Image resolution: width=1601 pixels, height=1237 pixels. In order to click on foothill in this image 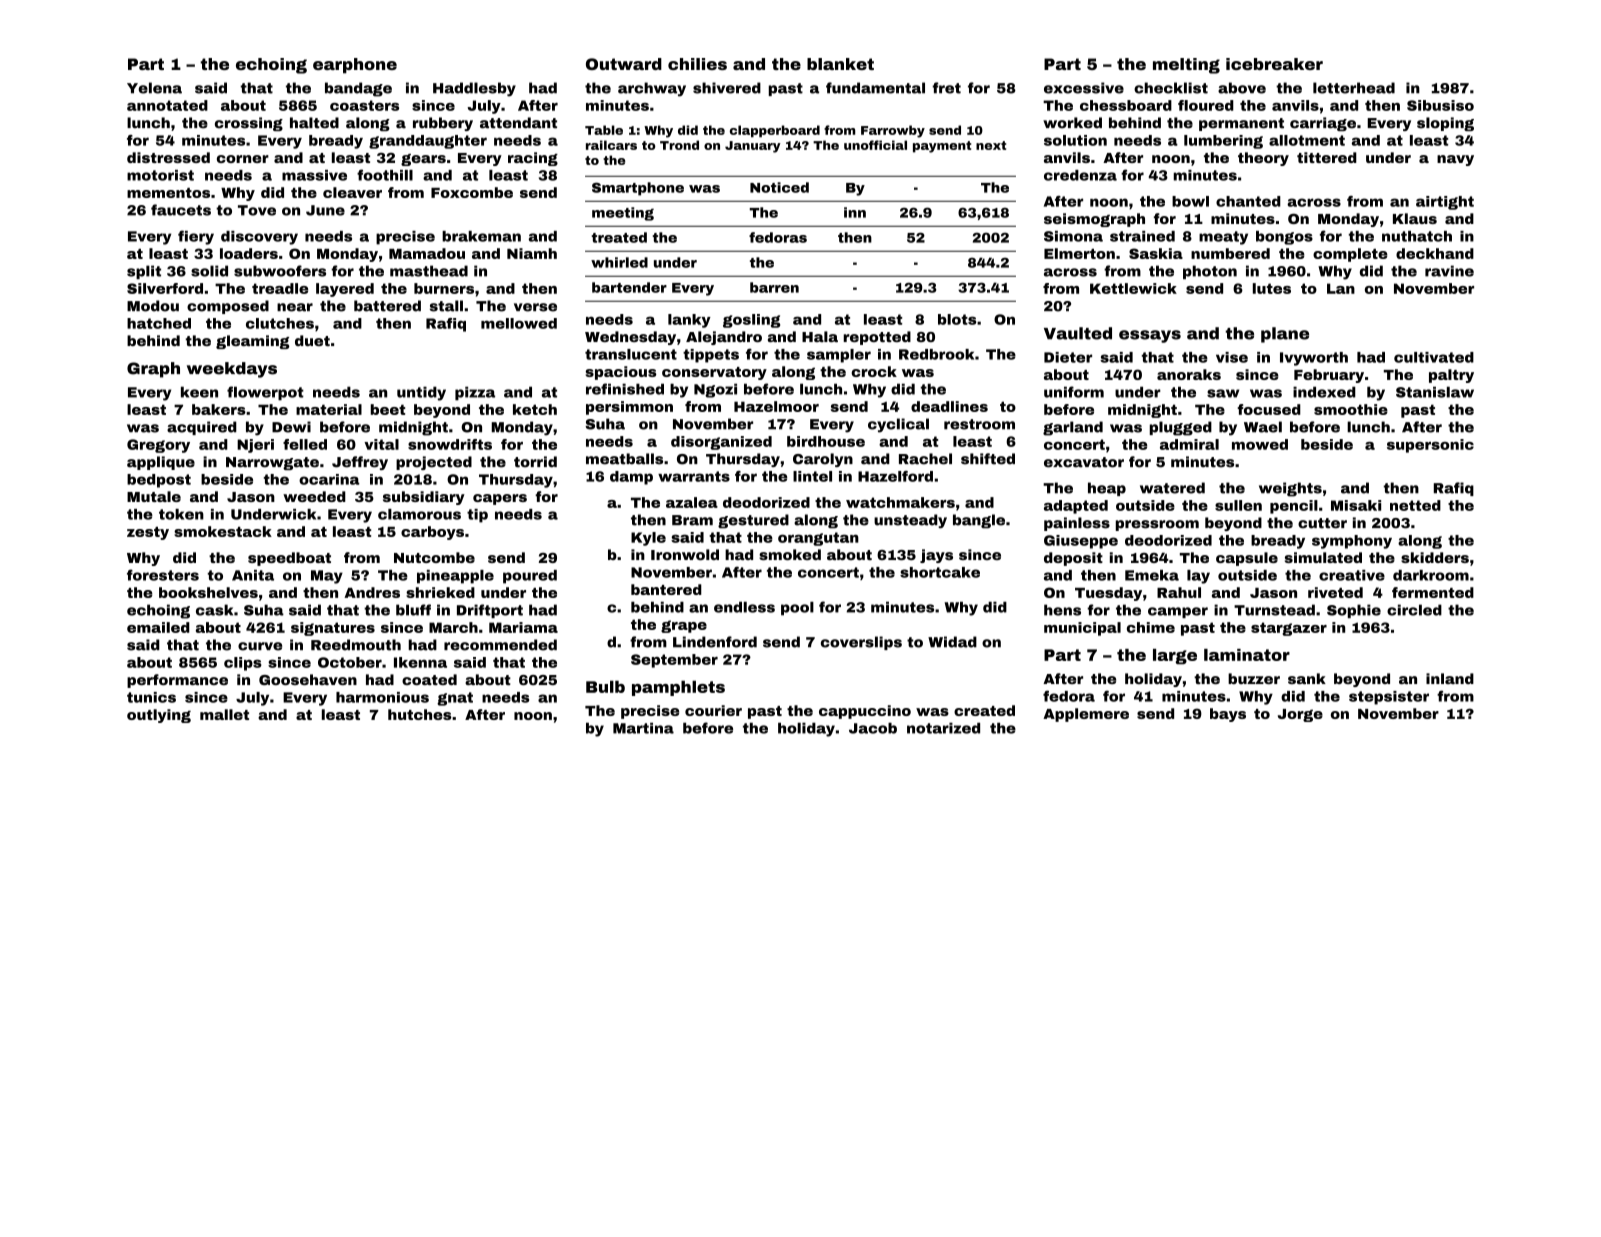, I will do `click(385, 175)`.
